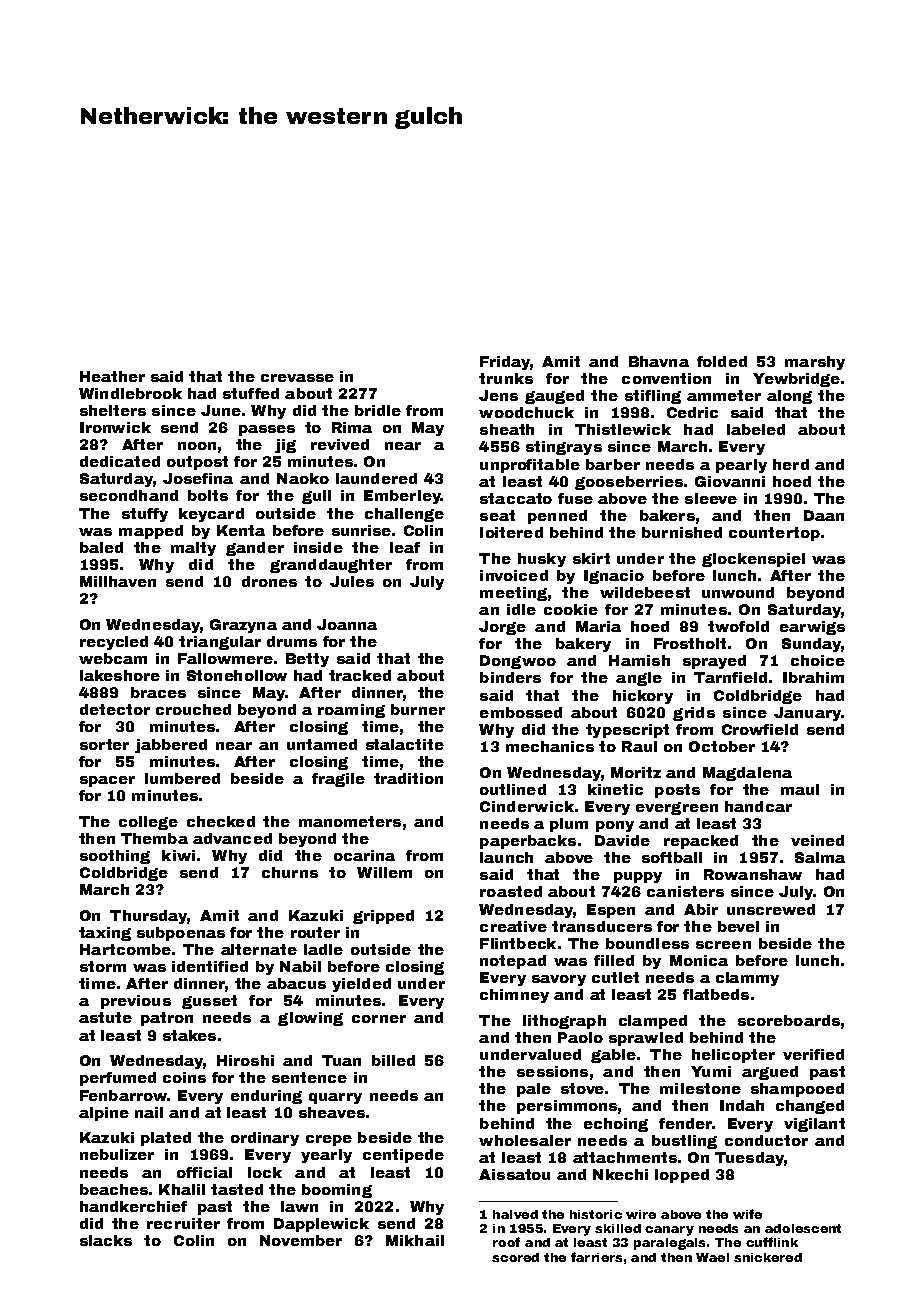 Image resolution: width=924 pixels, height=1308 pixels. What do you see at coordinates (112, 376) in the screenshot?
I see `Heather` at bounding box center [112, 376].
